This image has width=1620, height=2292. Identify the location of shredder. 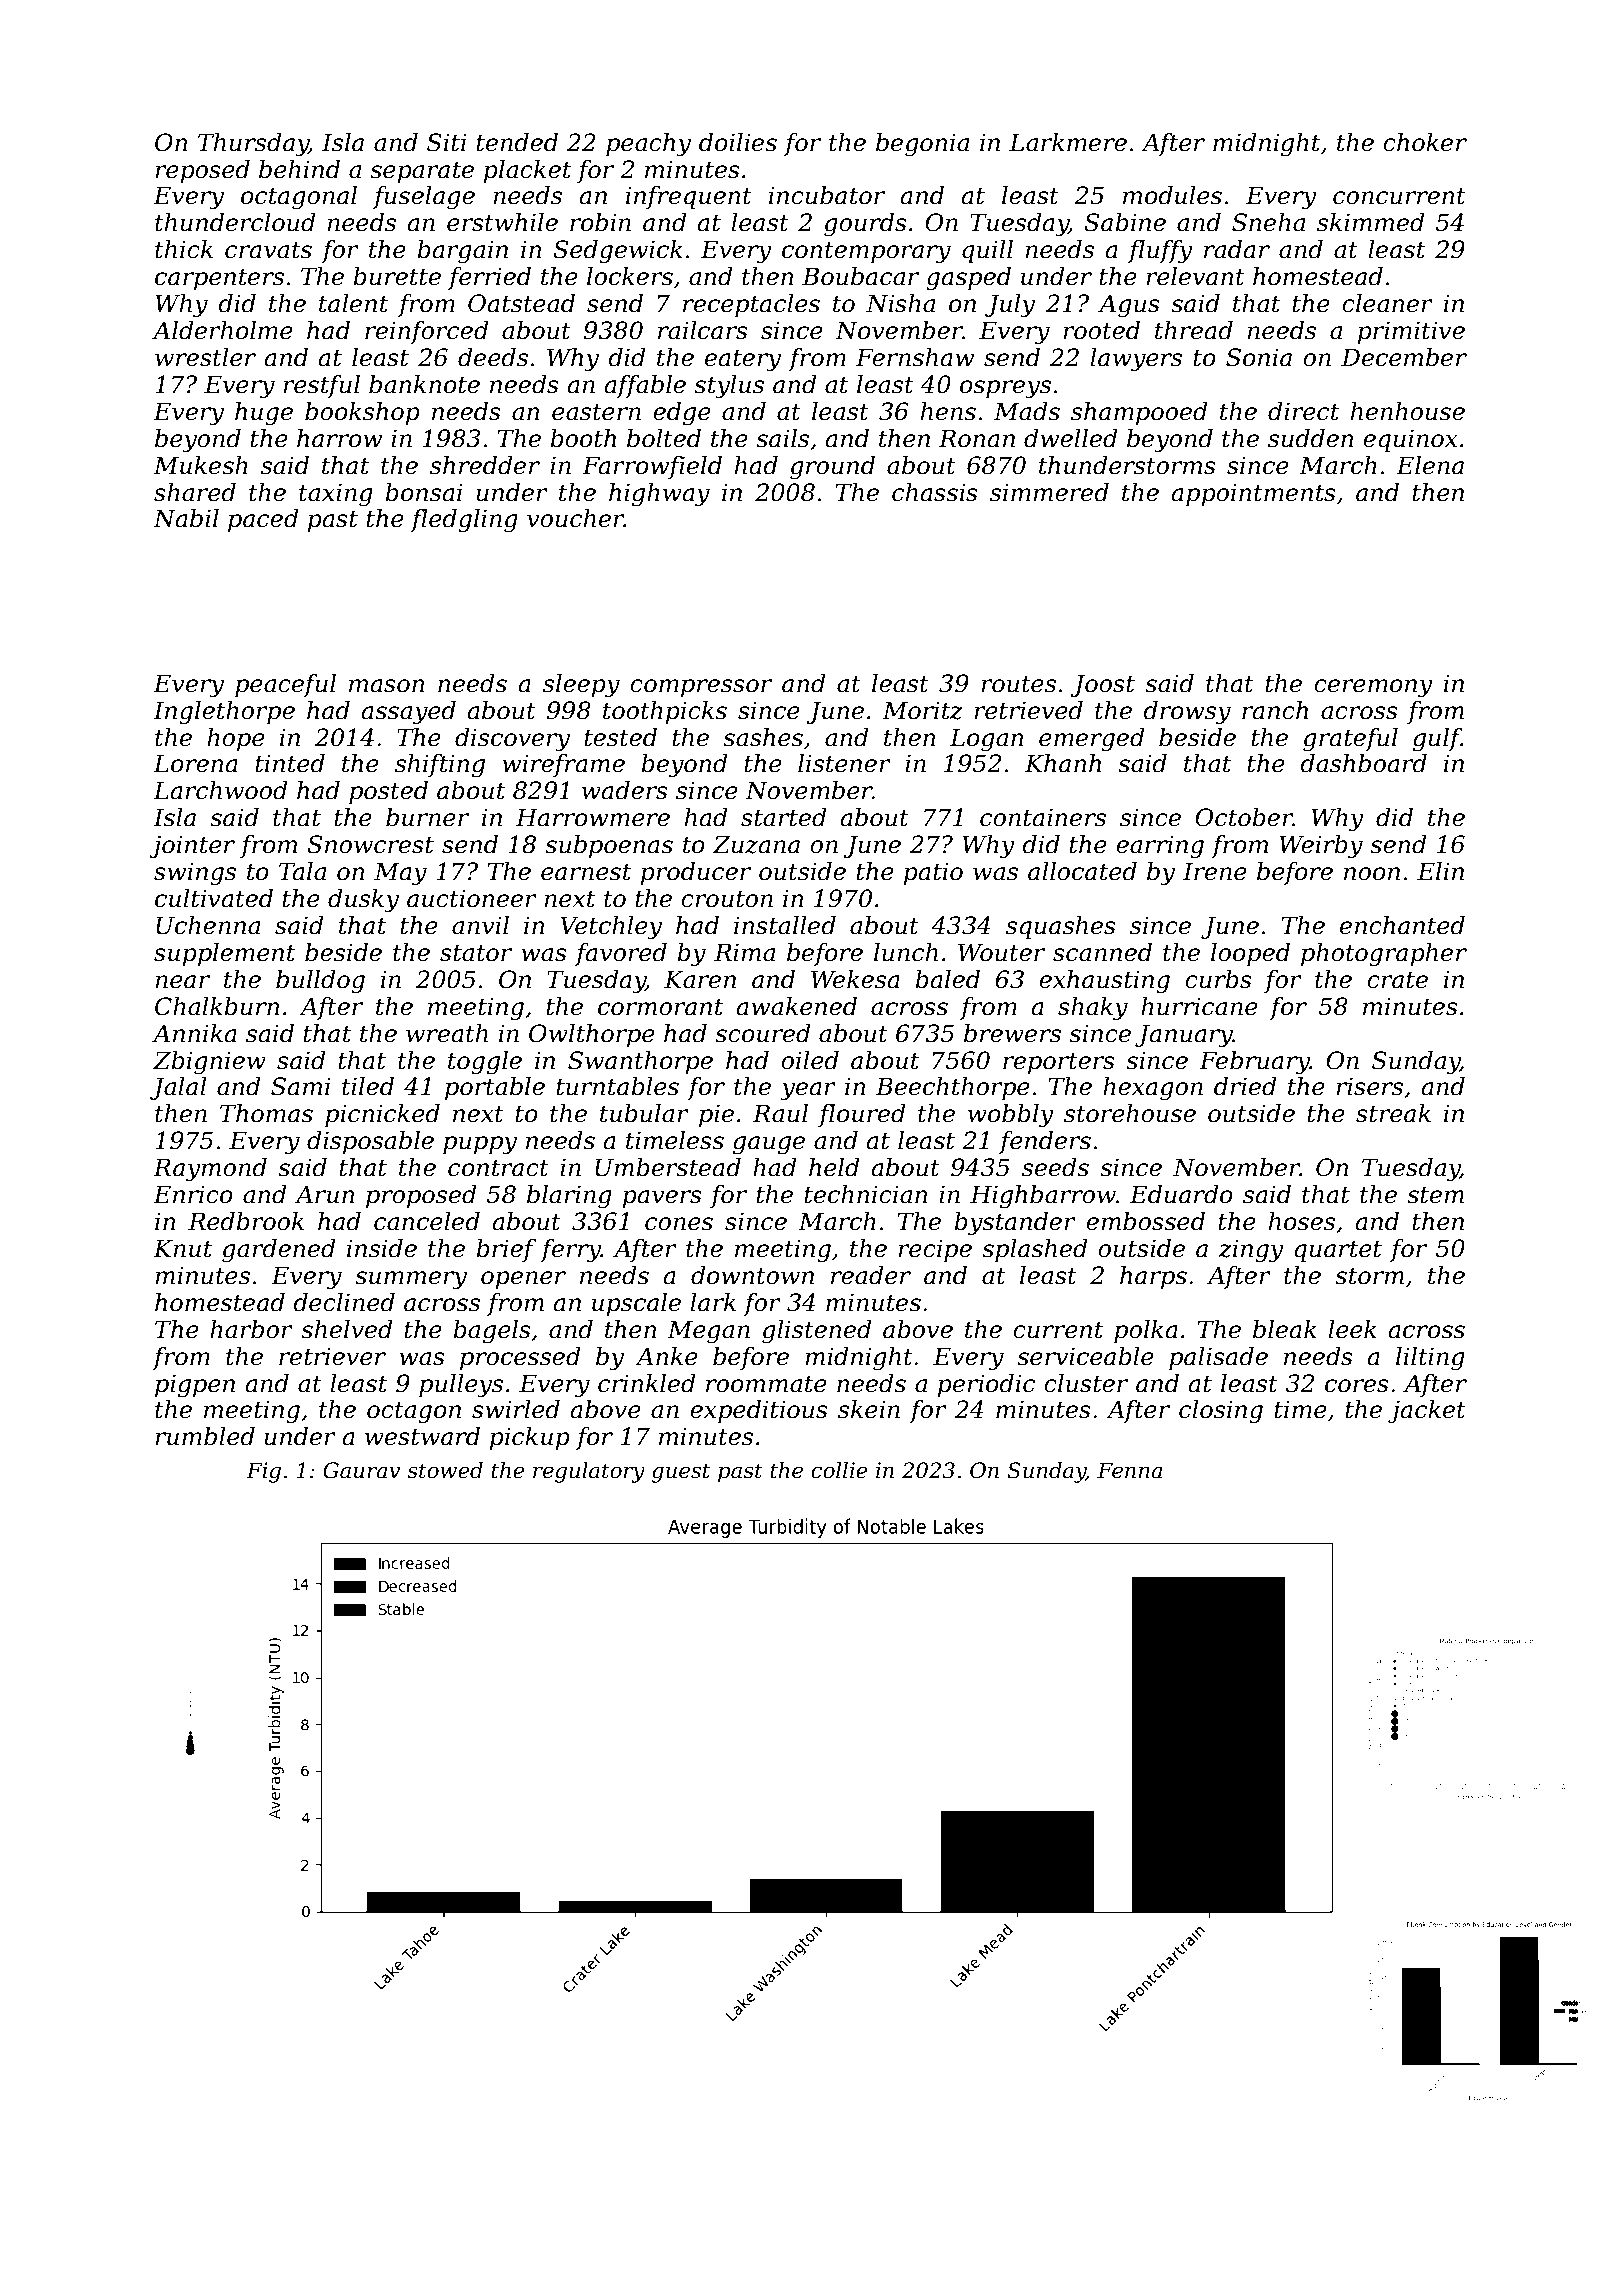
(485, 465).
